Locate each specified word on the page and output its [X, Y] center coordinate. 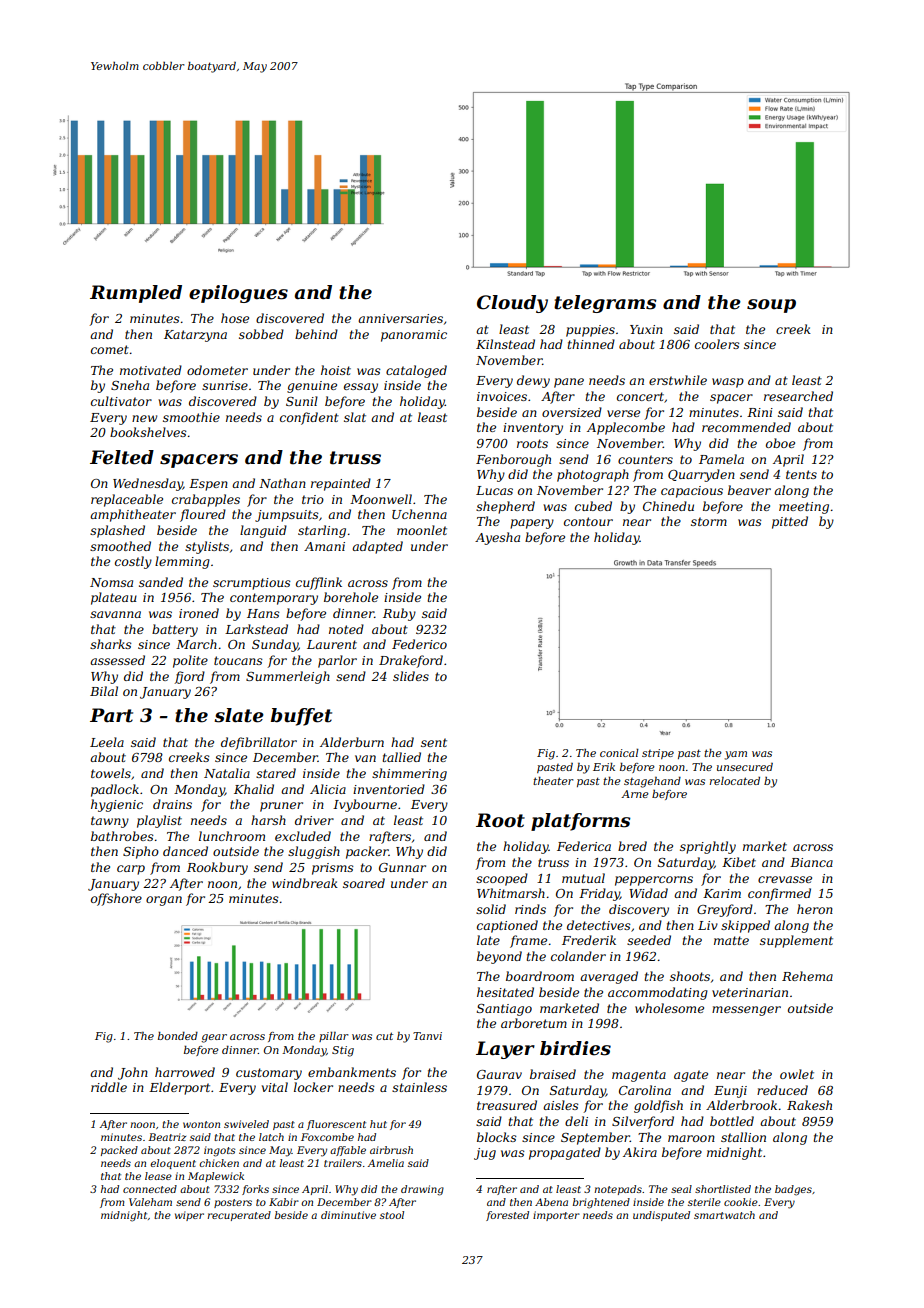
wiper [189, 1216]
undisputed [661, 1216]
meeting [804, 508]
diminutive [348, 1215]
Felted [122, 457]
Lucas [494, 490]
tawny [110, 822]
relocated [735, 781]
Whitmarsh [511, 893]
